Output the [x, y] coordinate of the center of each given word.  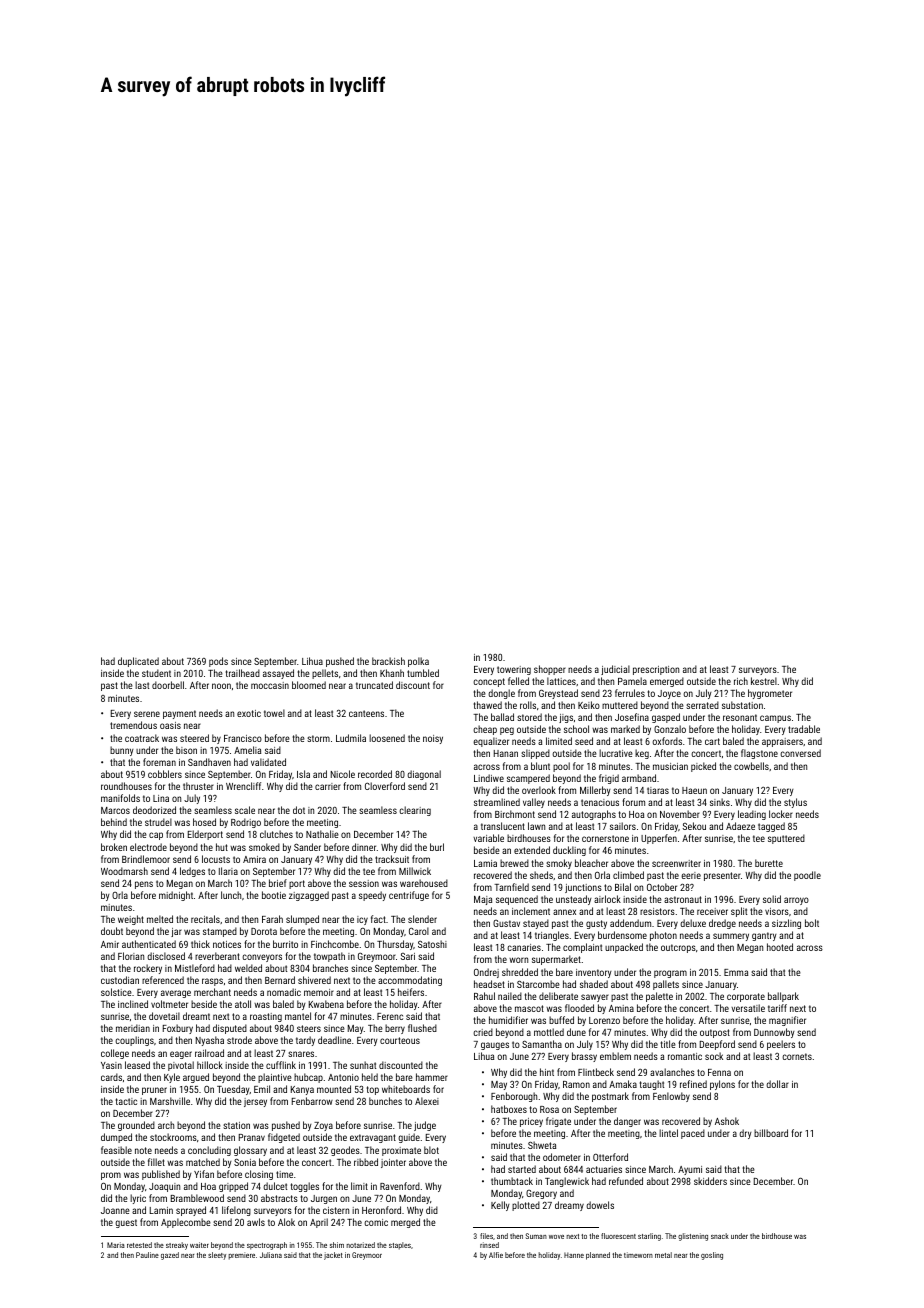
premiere [241, 1256]
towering [514, 670]
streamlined [497, 802]
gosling [712, 1256]
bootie [274, 895]
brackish [388, 661]
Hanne [574, 1255]
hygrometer [770, 694]
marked [625, 729]
